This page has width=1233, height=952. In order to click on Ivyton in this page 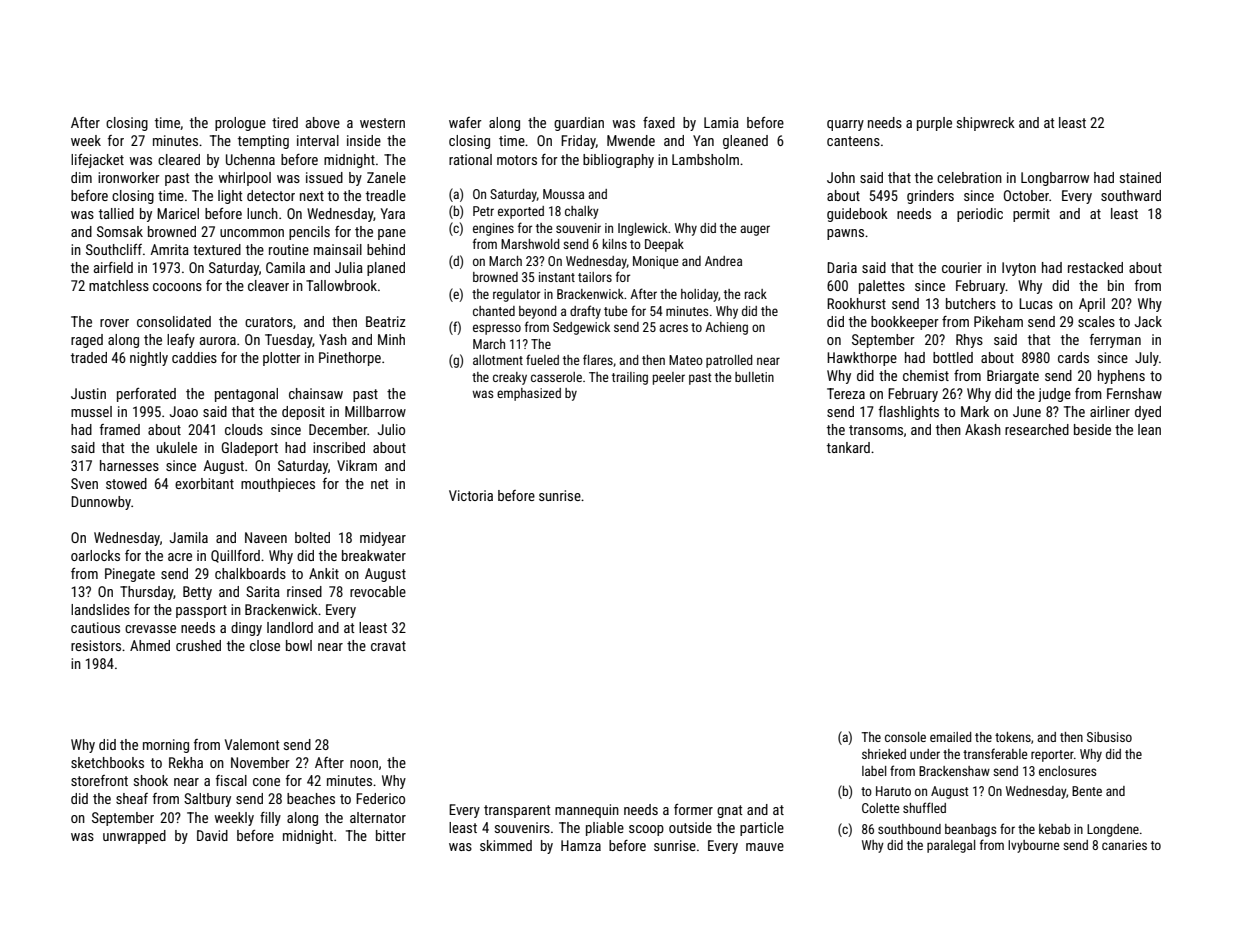, I will do `click(1019, 269)`.
